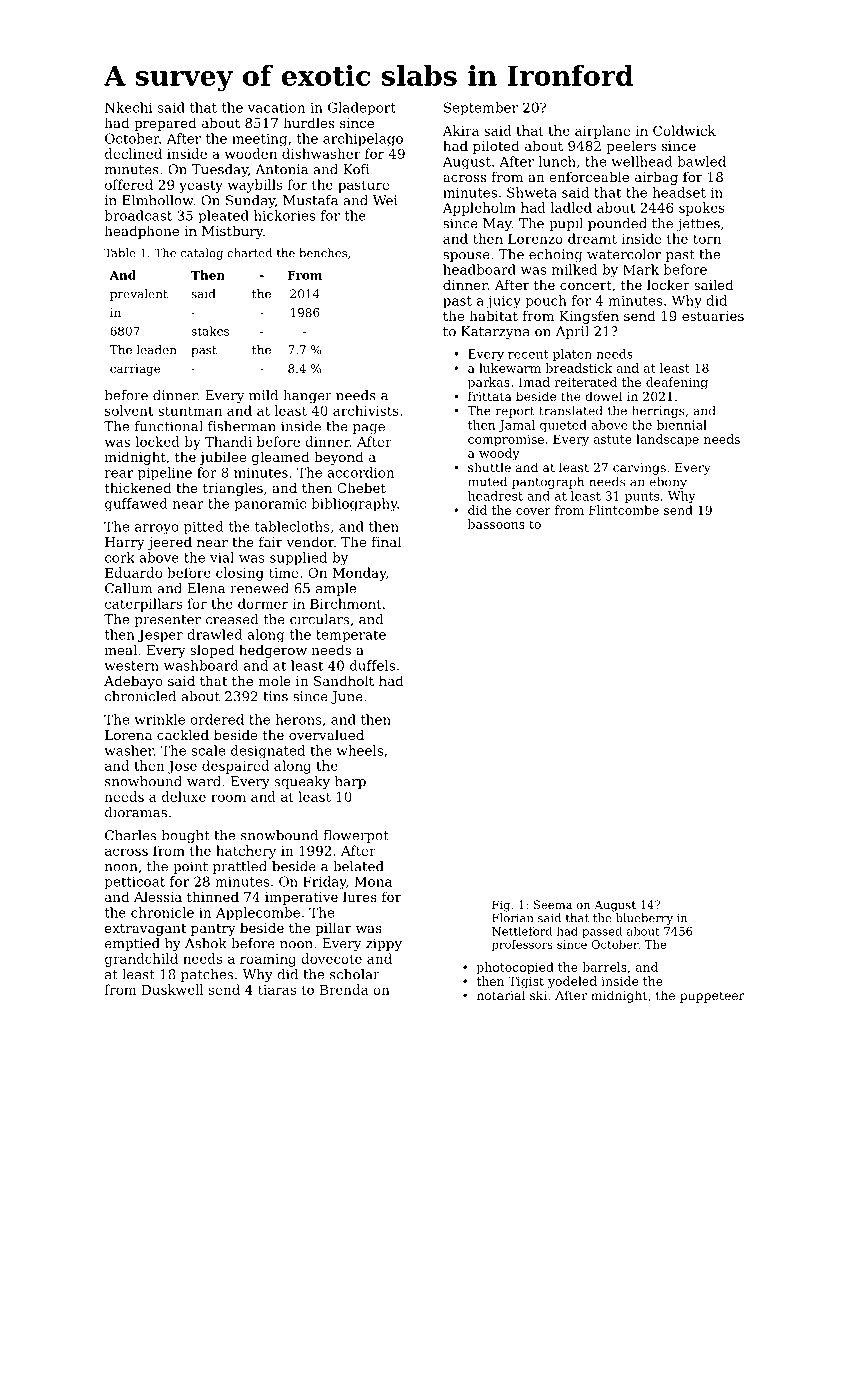 The width and height of the screenshot is (849, 1400). I want to click on harp, so click(350, 782).
